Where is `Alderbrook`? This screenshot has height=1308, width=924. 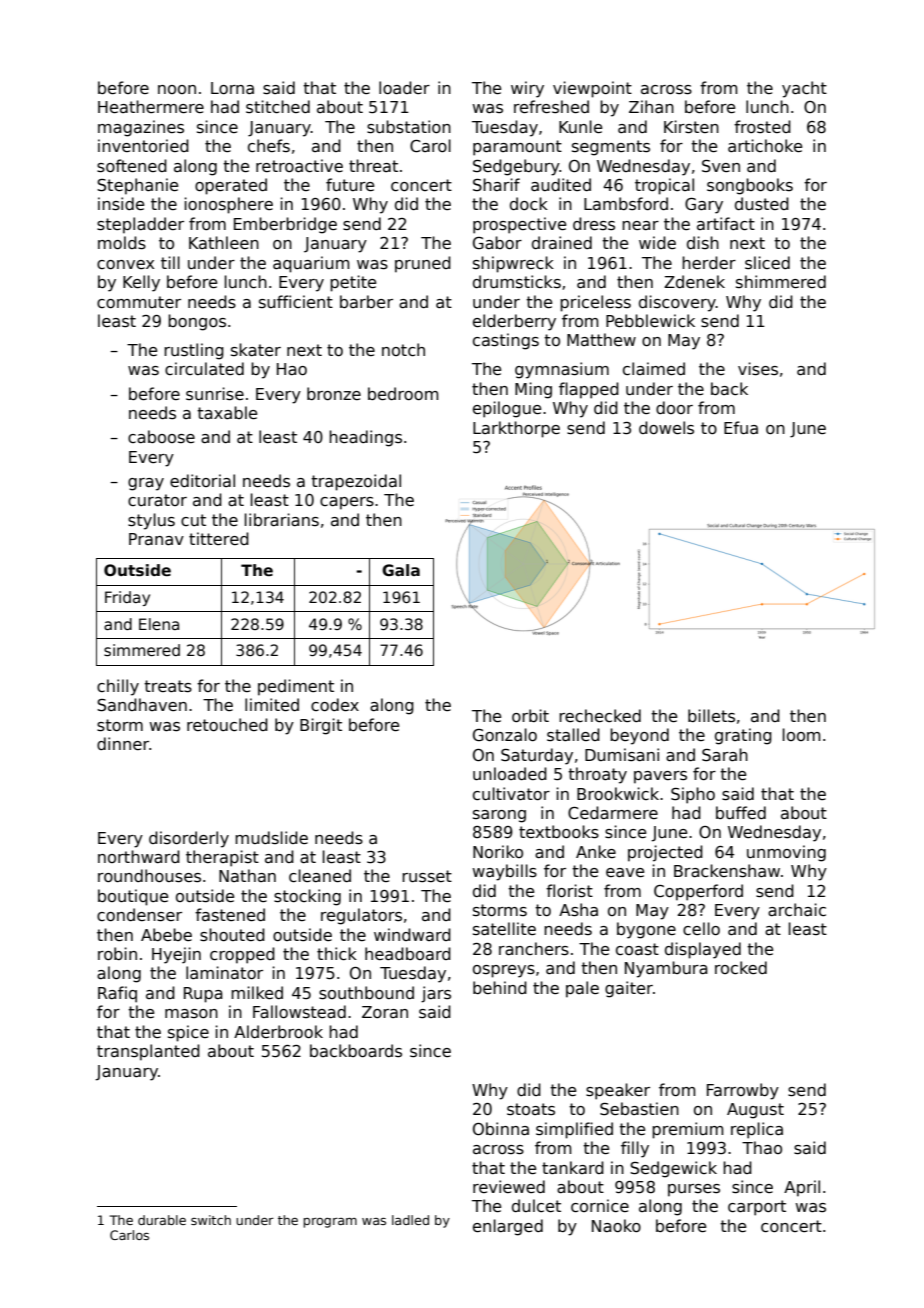
Alderbrook is located at coordinates (278, 1031).
